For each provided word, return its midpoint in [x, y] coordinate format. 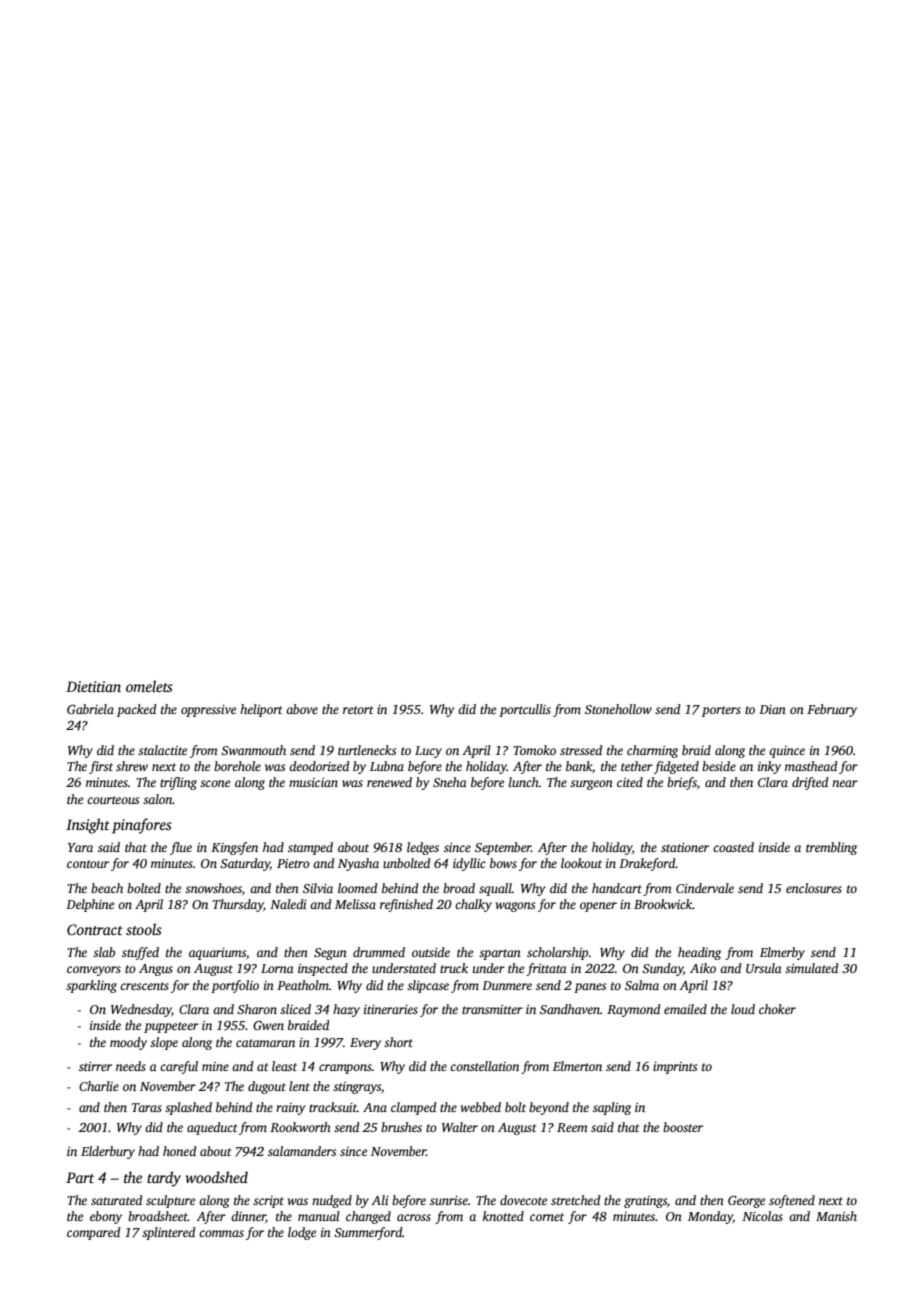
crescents [144, 986]
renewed [389, 782]
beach [107, 888]
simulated [812, 968]
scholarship [557, 953]
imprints [675, 1068]
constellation [484, 1066]
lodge [302, 1233]
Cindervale [705, 888]
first [101, 767]
